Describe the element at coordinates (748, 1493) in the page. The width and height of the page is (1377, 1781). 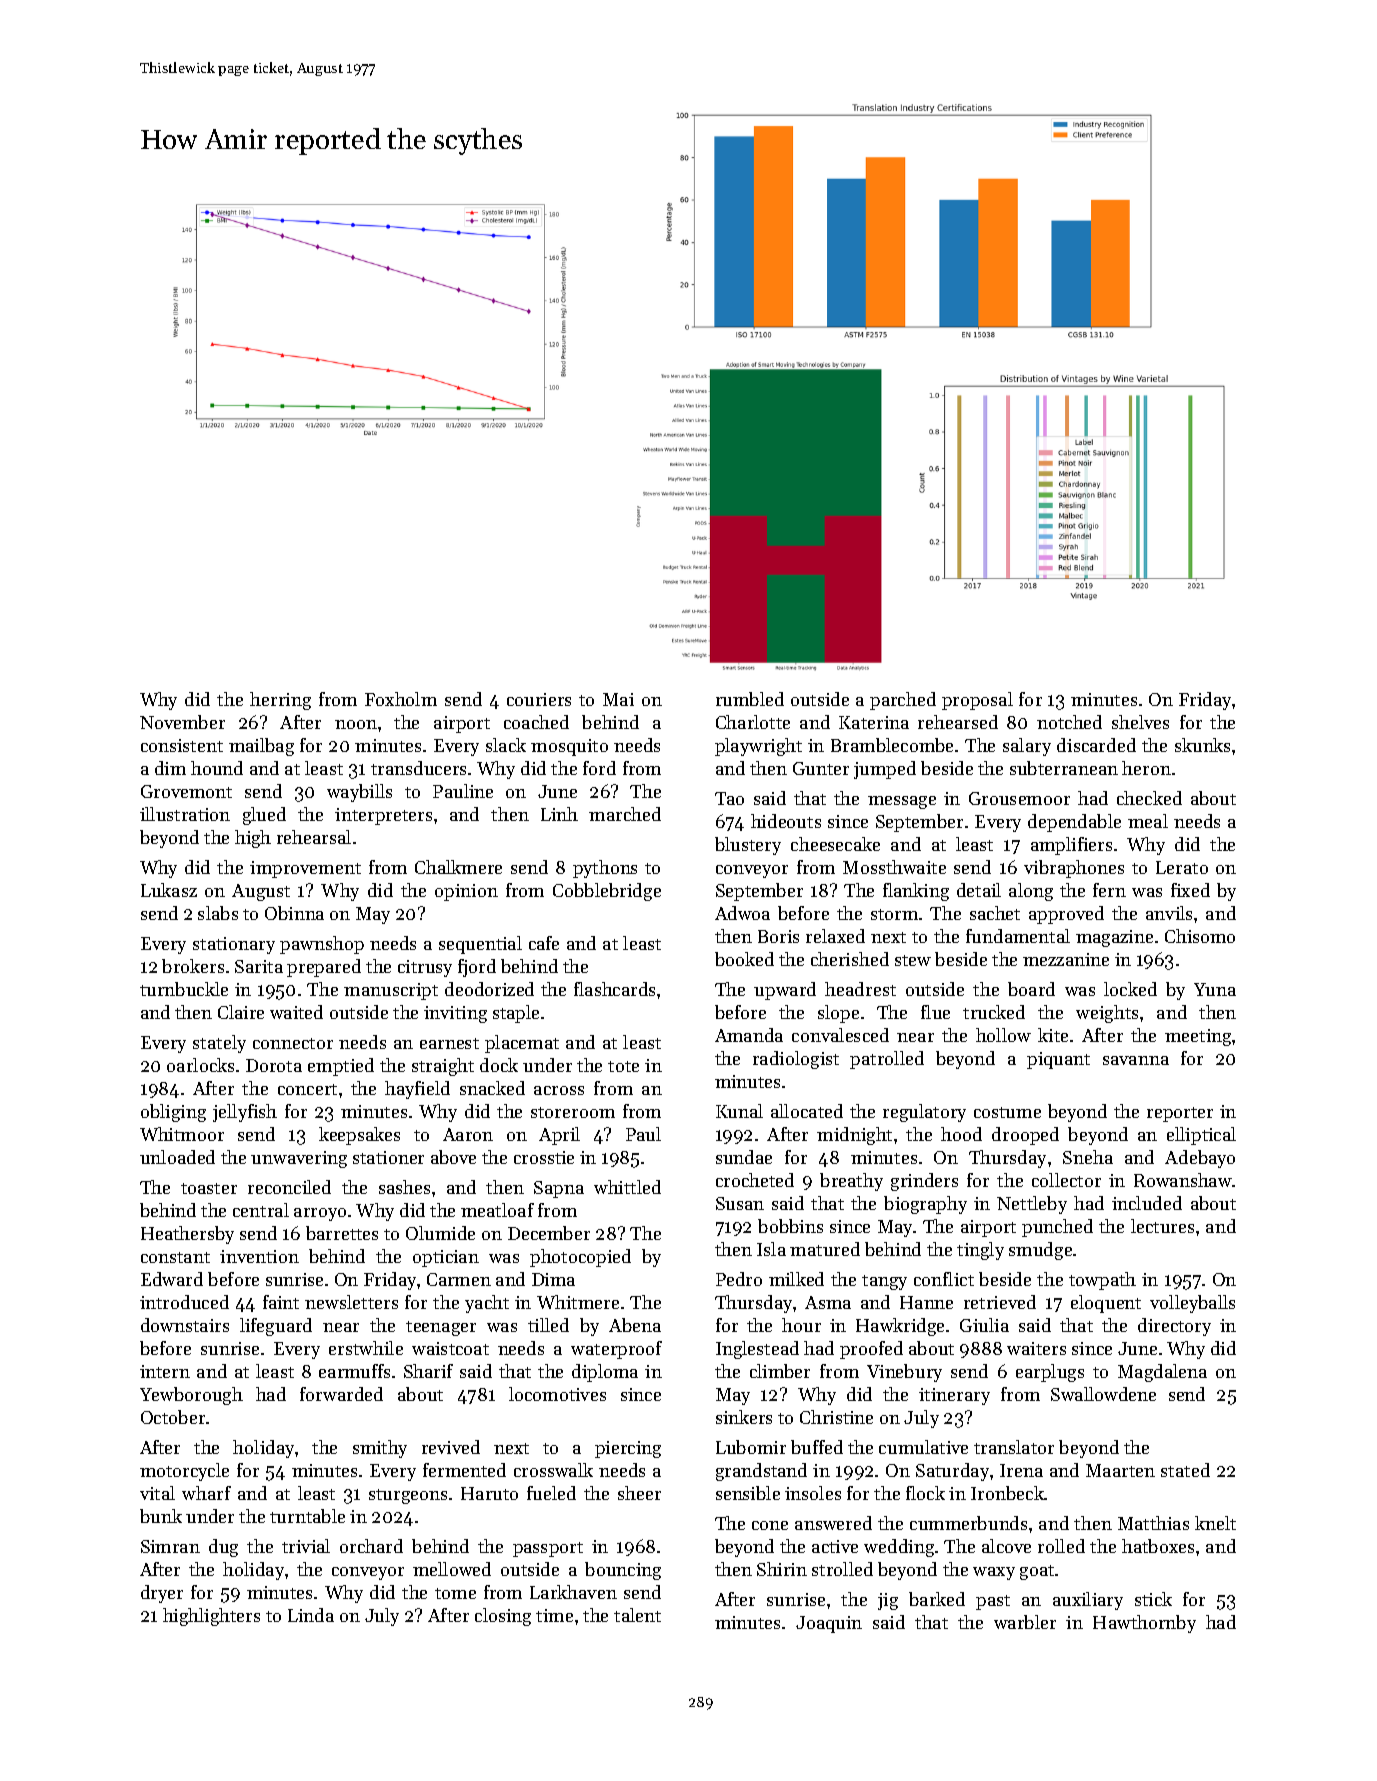
I see `sensible` at that location.
